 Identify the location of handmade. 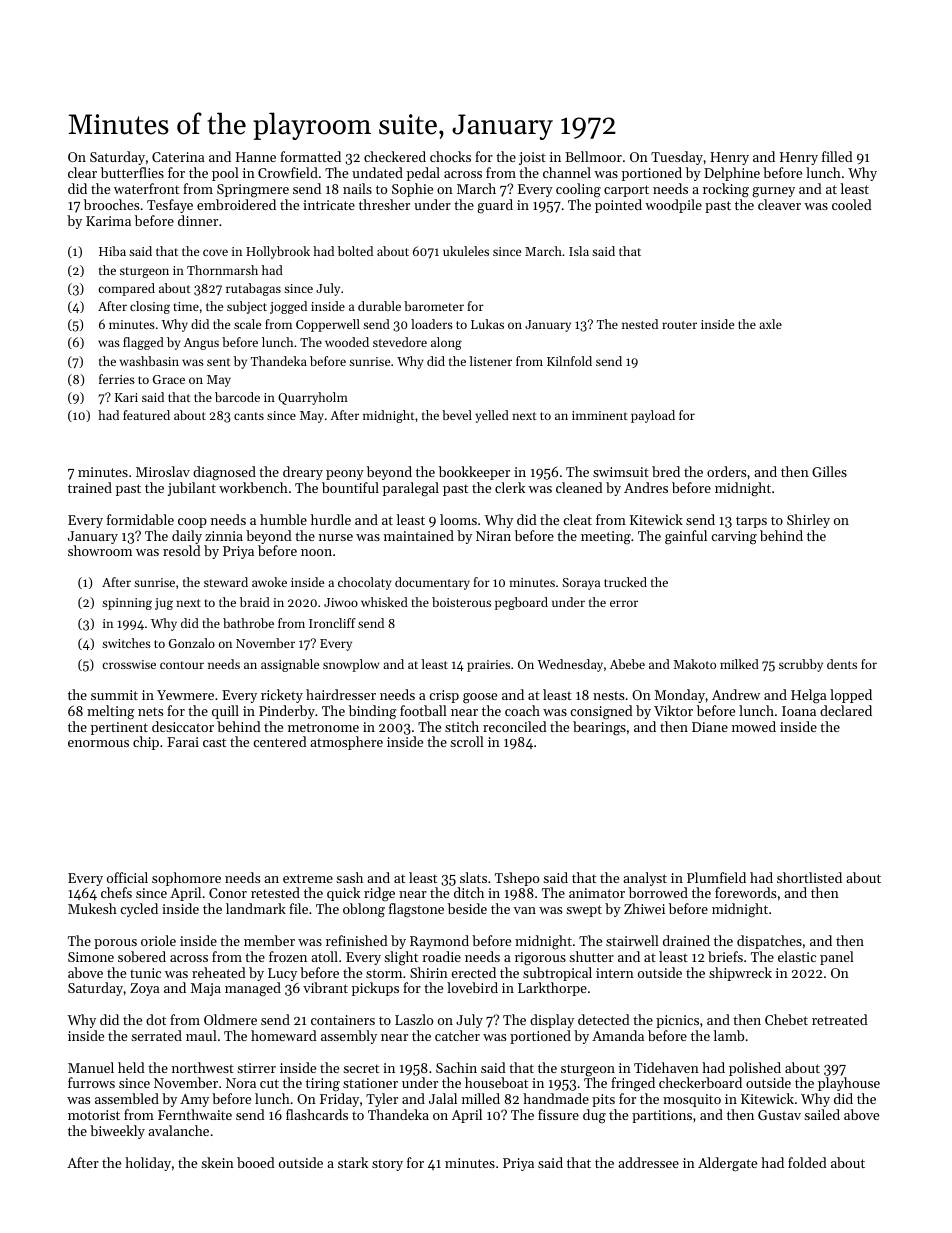
(556, 1098).
